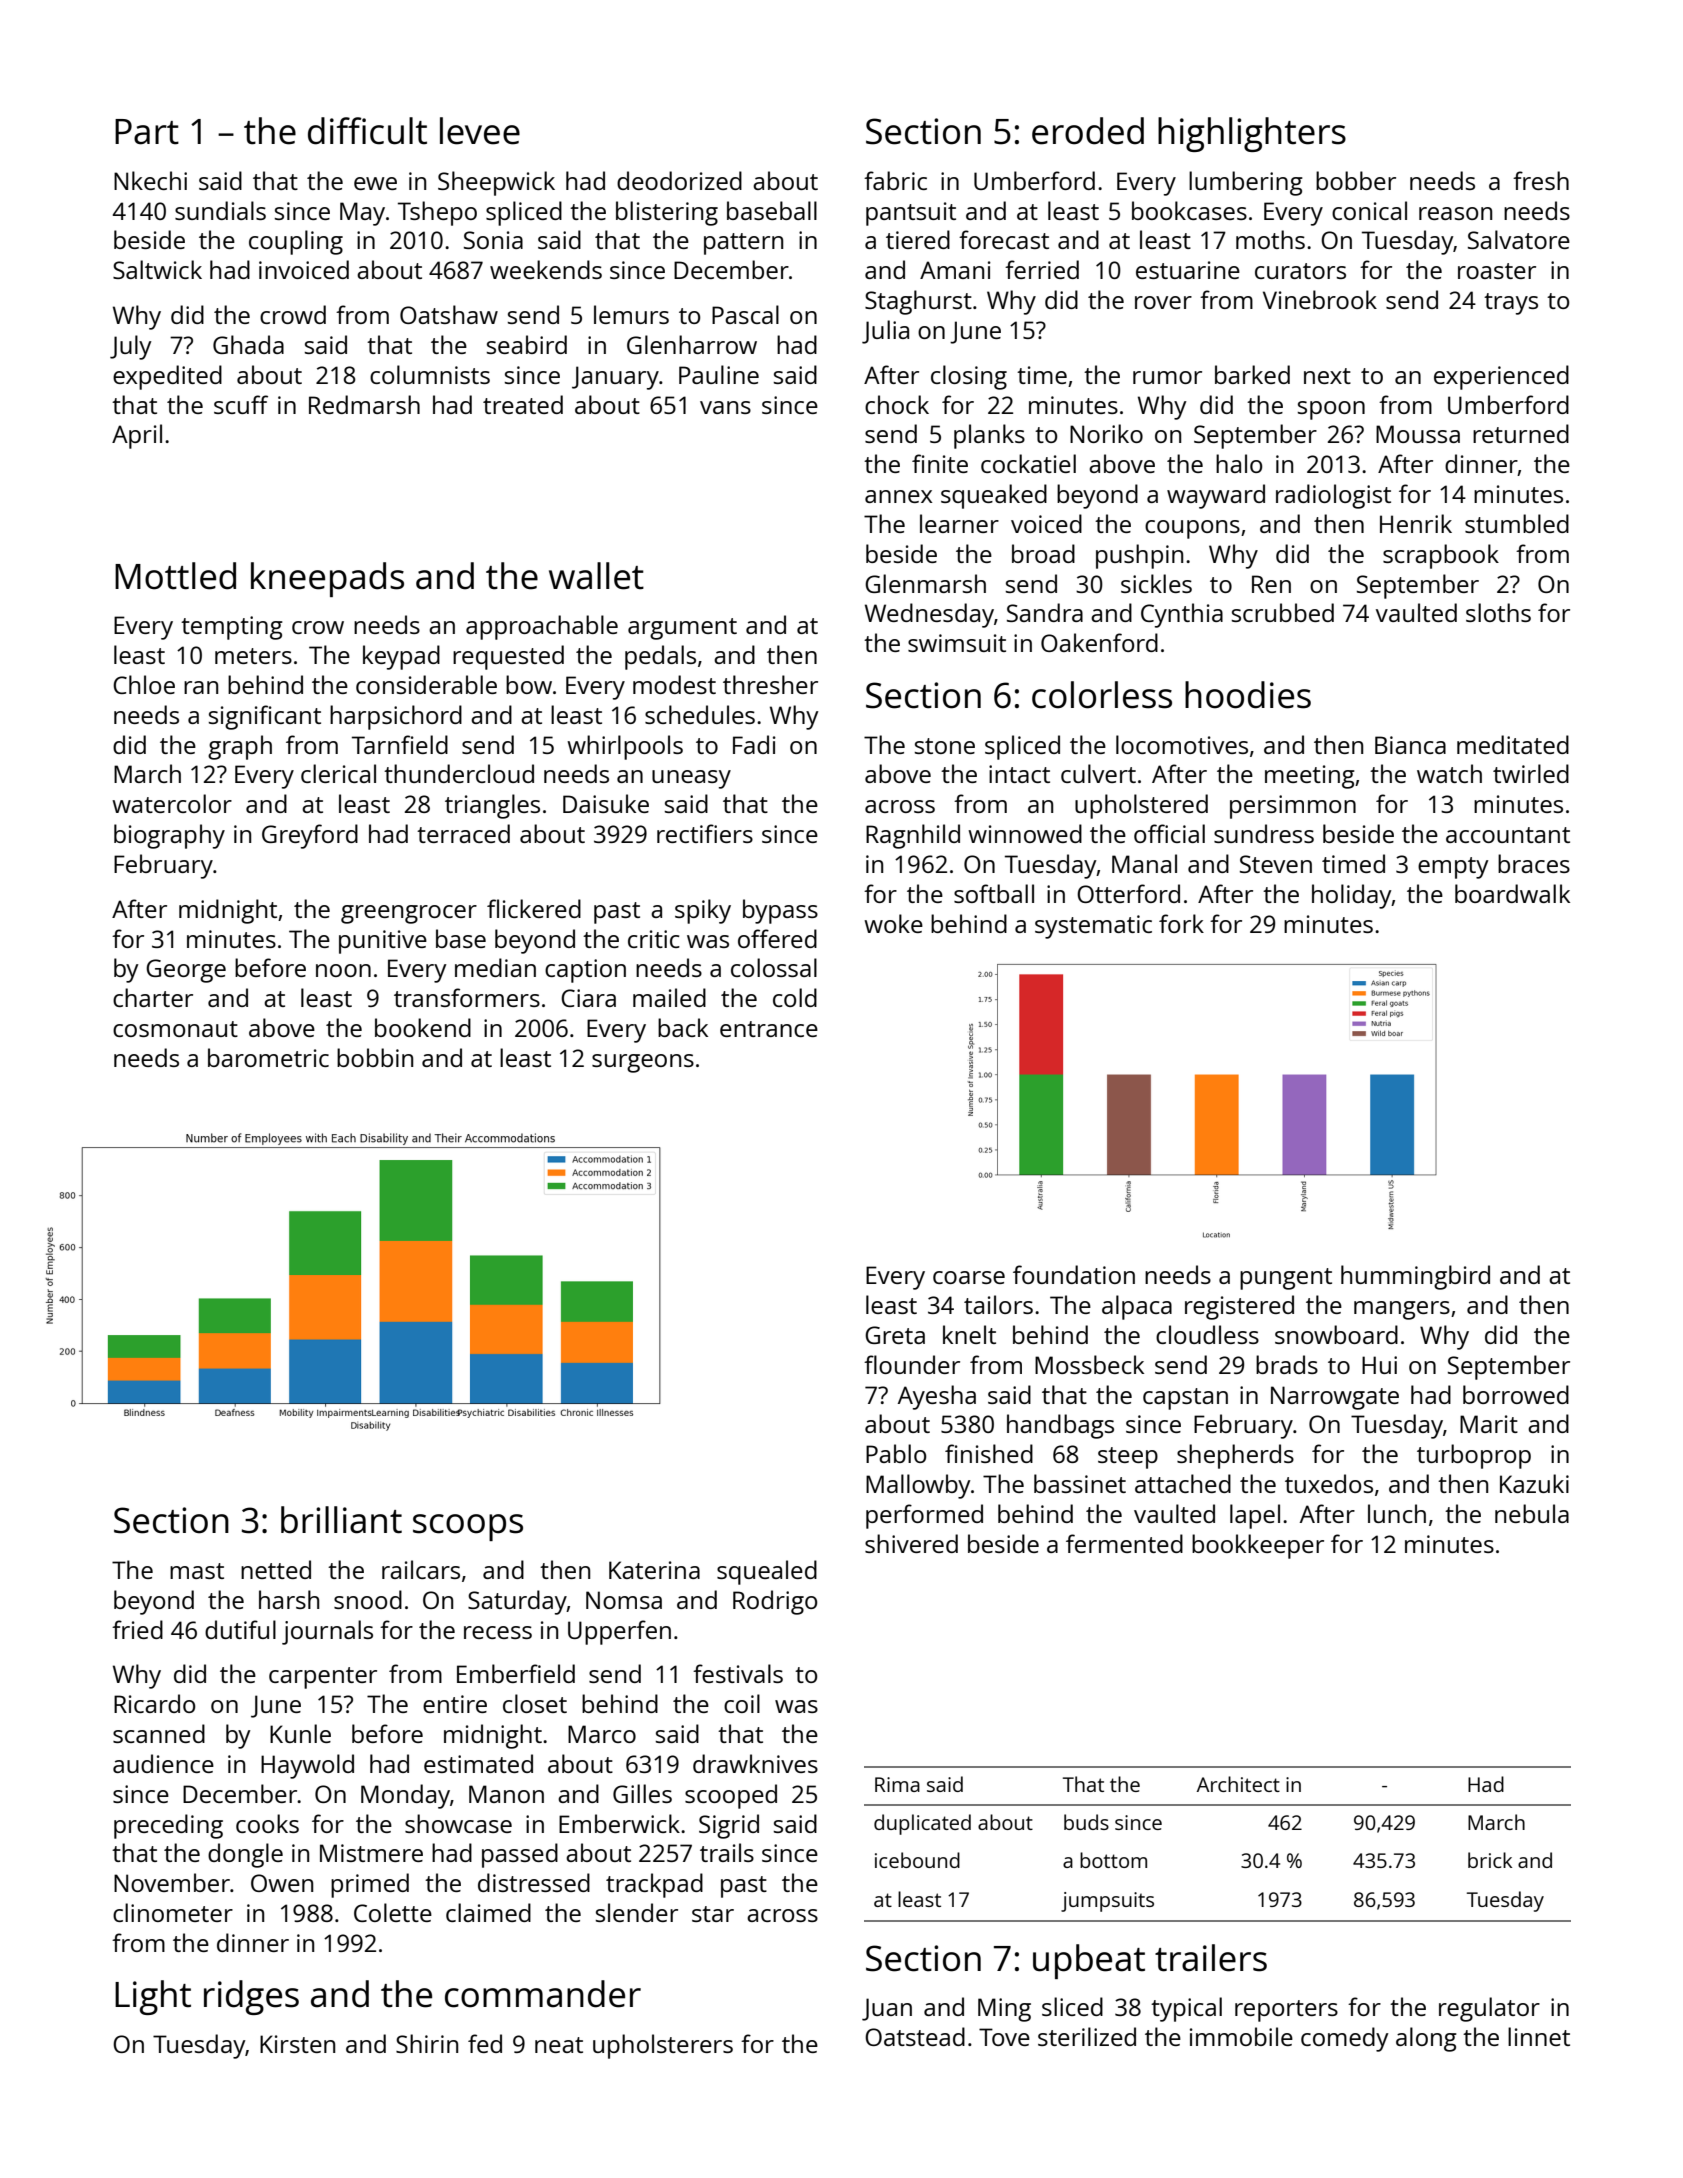 This screenshot has width=1683, height=2178. Describe the element at coordinates (297, 2044) in the screenshot. I see `Kirsten` at that location.
